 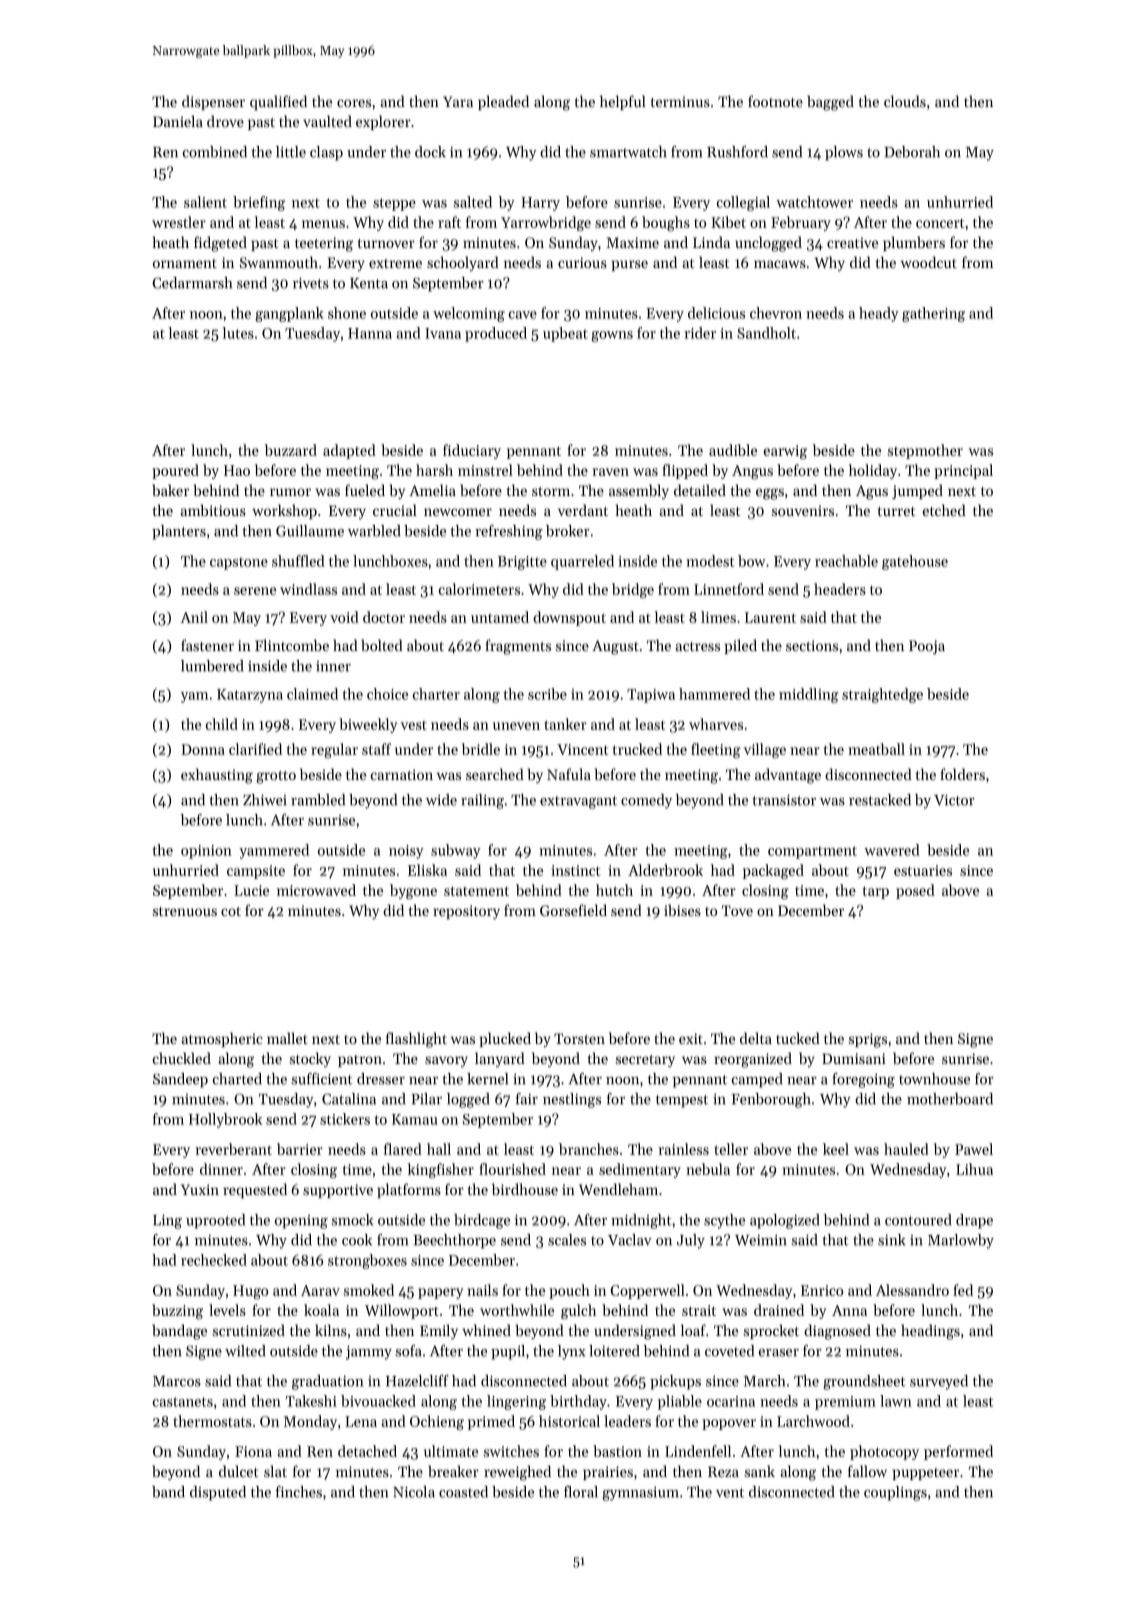 I want to click on dispenser, so click(x=213, y=102).
